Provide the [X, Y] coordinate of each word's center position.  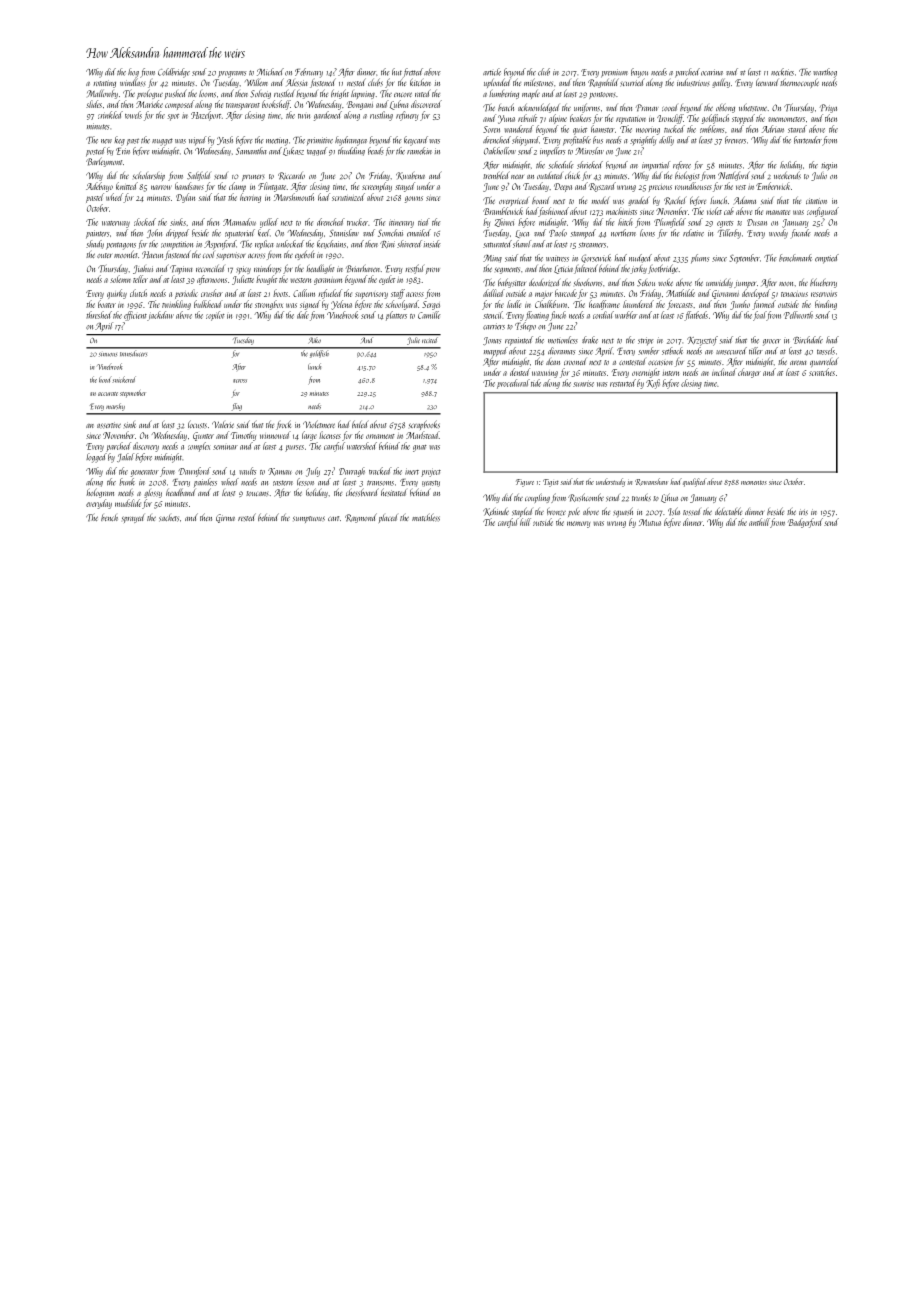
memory [578, 524]
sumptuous [309, 519]
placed [388, 519]
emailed [419, 233]
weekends [787, 175]
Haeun [152, 255]
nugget [162, 142]
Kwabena [410, 176]
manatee [778, 212]
